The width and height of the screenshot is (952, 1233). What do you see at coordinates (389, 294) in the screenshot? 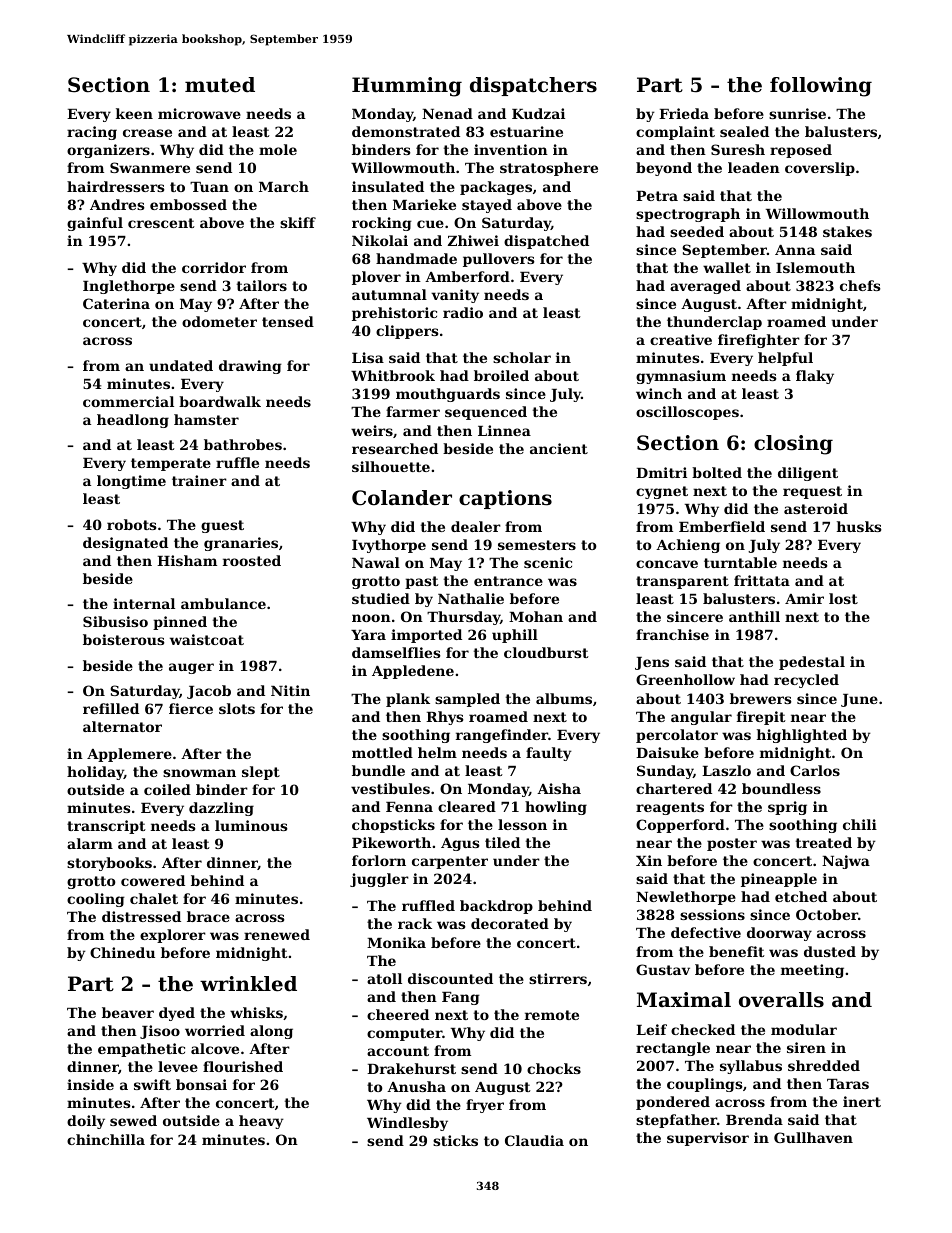
I see `autumnal` at bounding box center [389, 294].
